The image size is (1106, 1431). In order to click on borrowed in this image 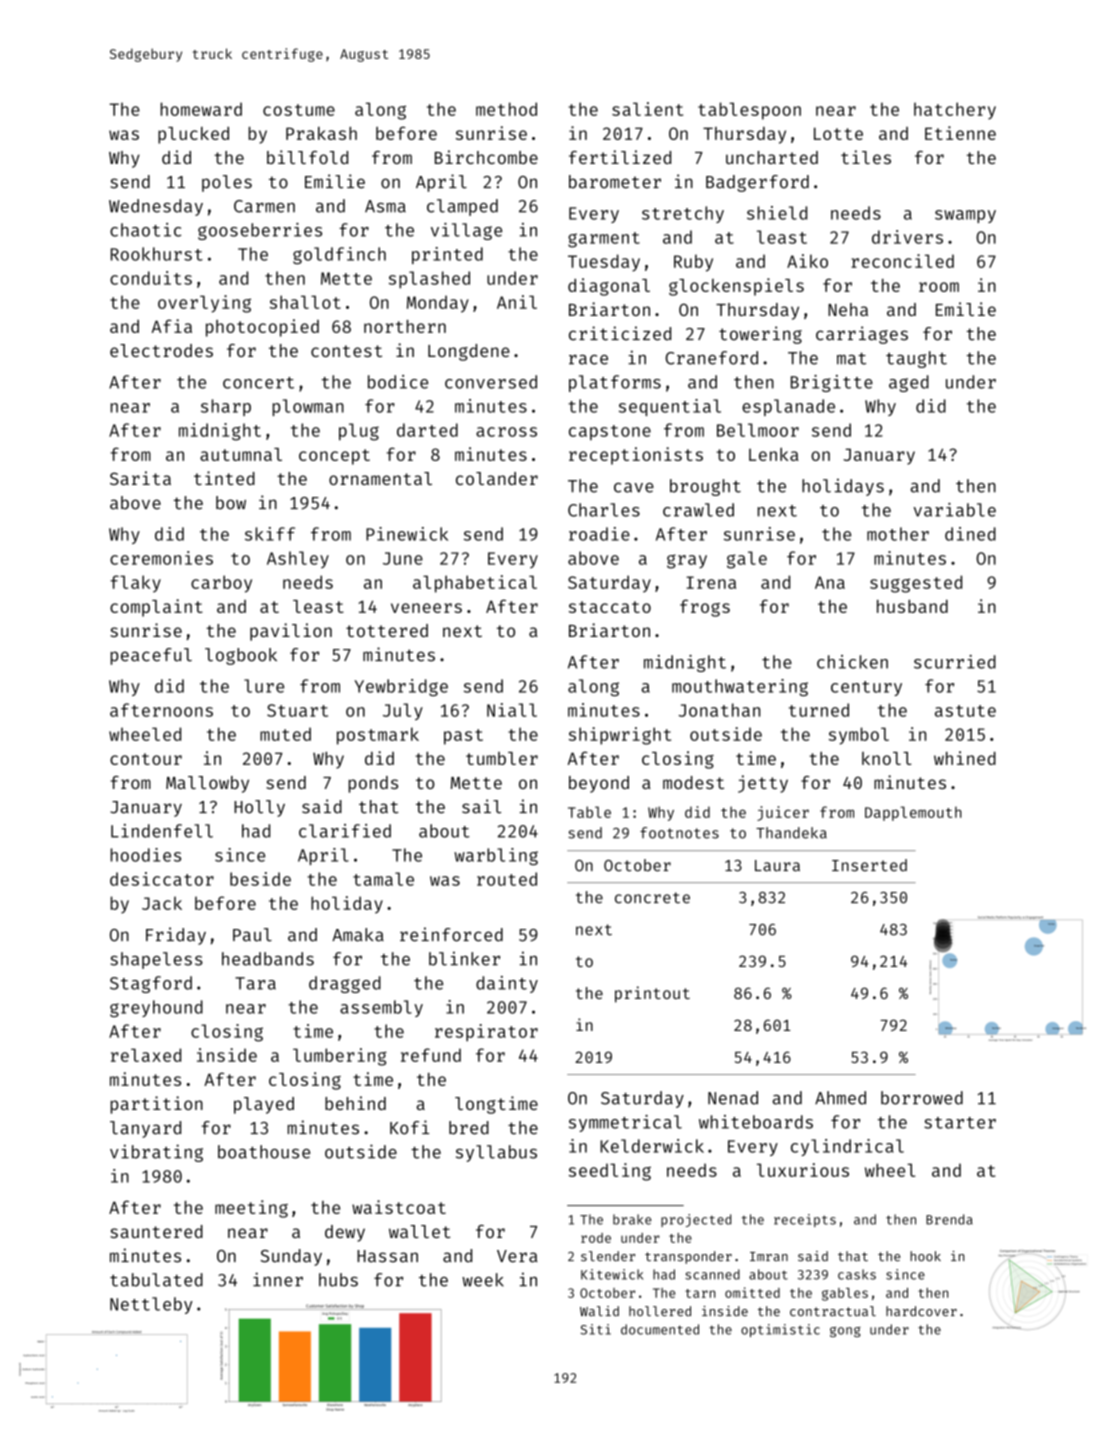, I will do `click(922, 1098)`.
